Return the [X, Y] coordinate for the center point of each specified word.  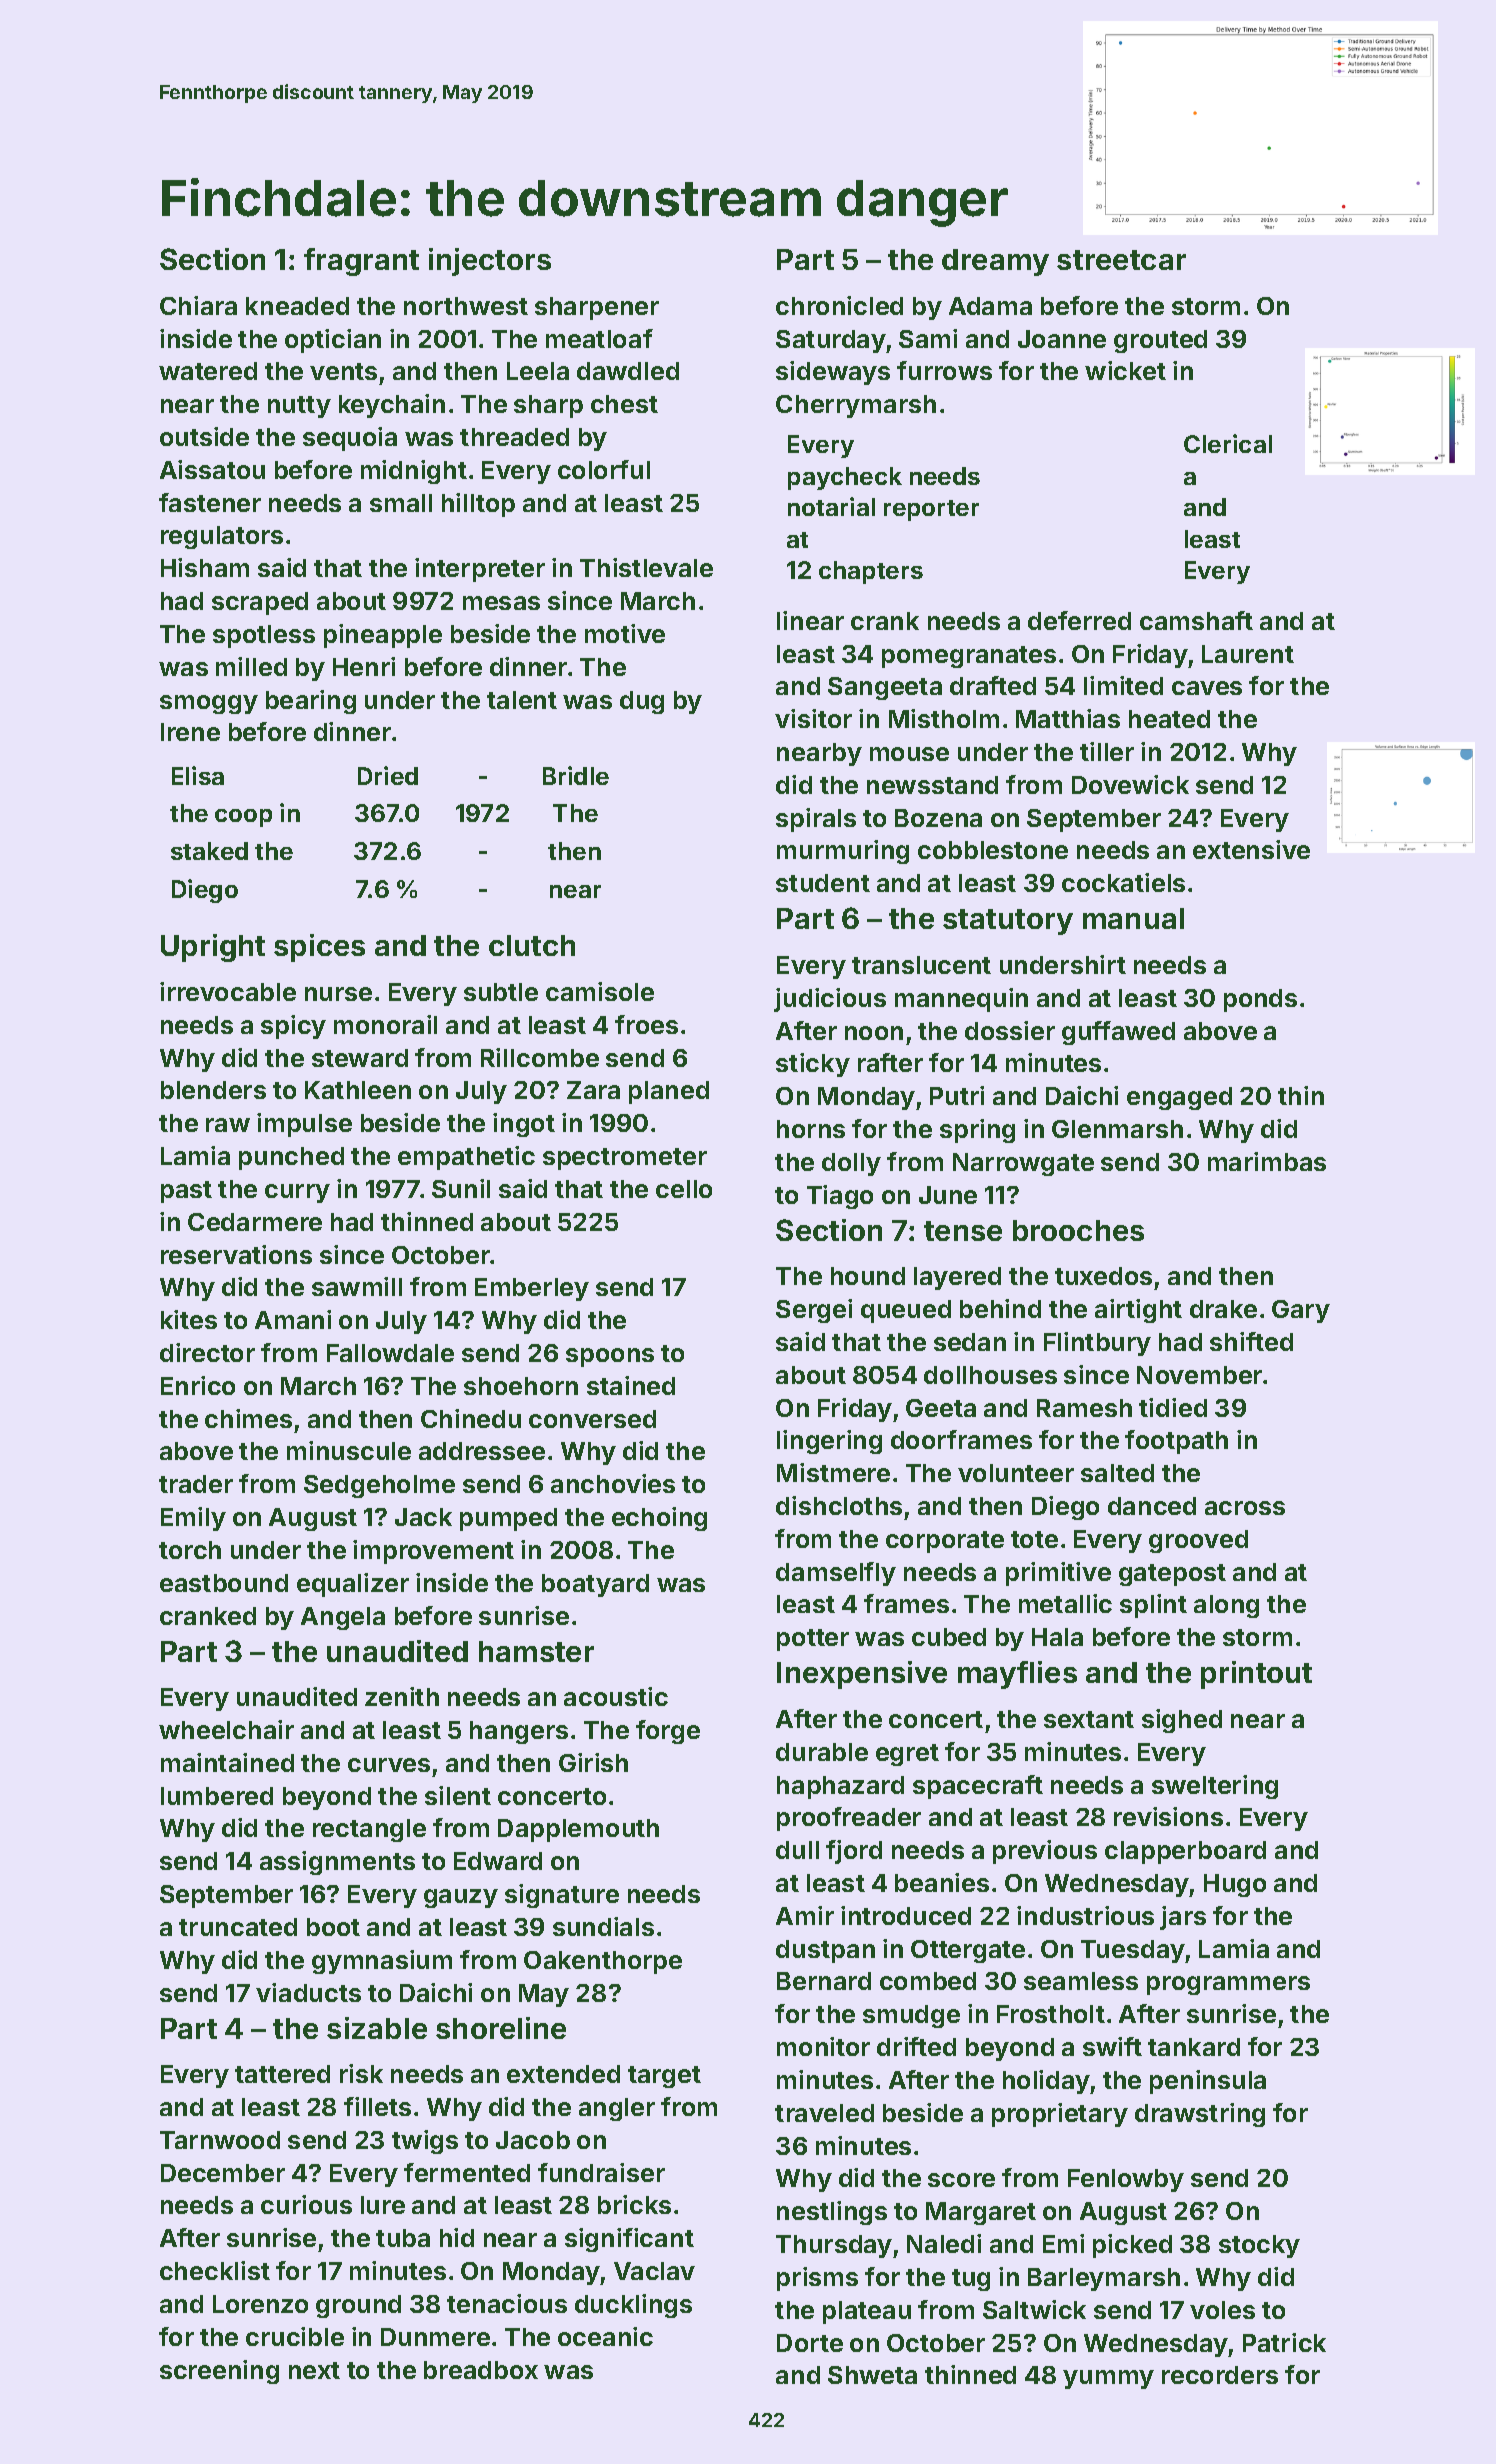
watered [208, 371]
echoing [659, 1519]
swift [1112, 2046]
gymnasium [382, 1962]
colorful [604, 469]
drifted [916, 2046]
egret [907, 1755]
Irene [190, 732]
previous [1045, 1852]
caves [1207, 688]
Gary [1301, 1311]
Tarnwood [220, 2140]
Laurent [1248, 654]
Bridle [576, 775]
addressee [482, 1451]
